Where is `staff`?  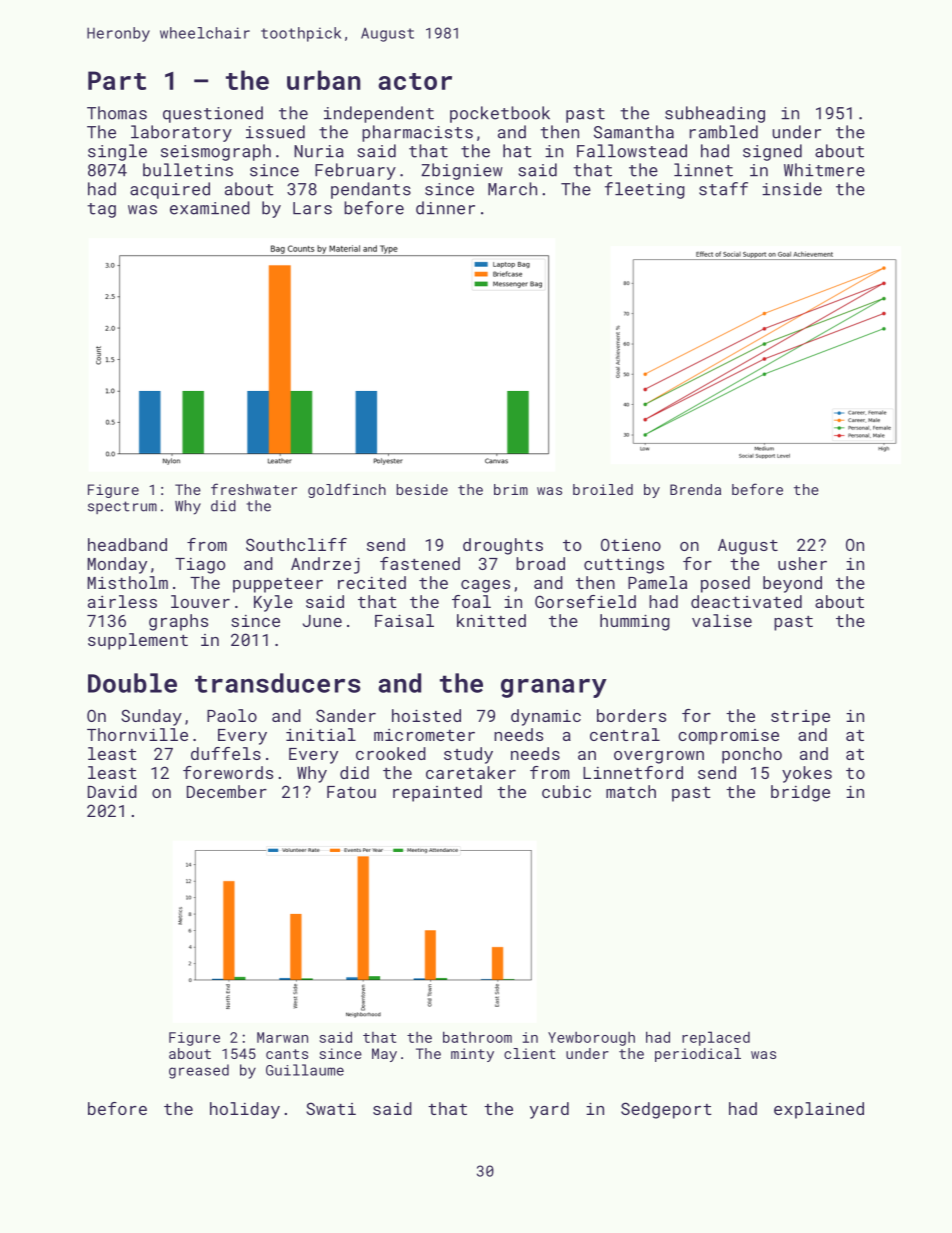
staff is located at coordinates (723, 189).
